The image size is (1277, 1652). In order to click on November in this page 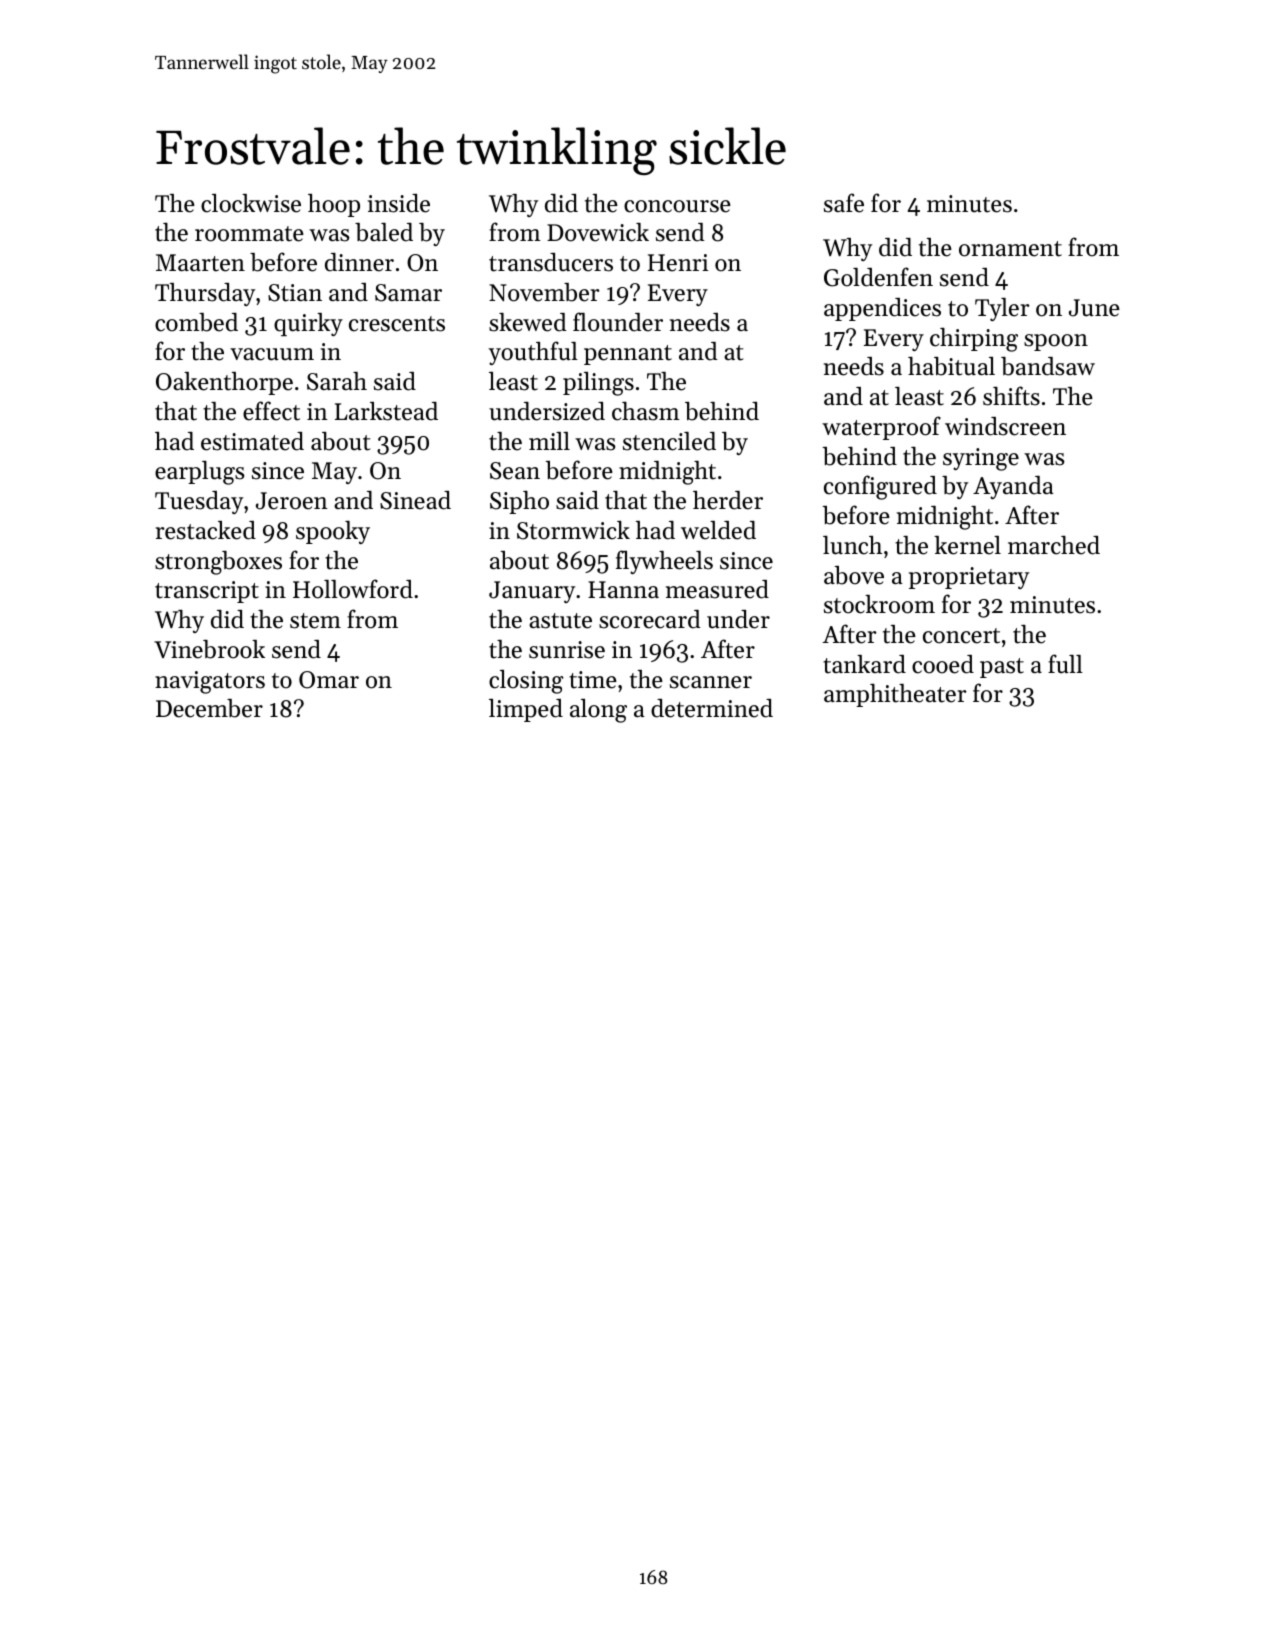, I will do `click(544, 292)`.
